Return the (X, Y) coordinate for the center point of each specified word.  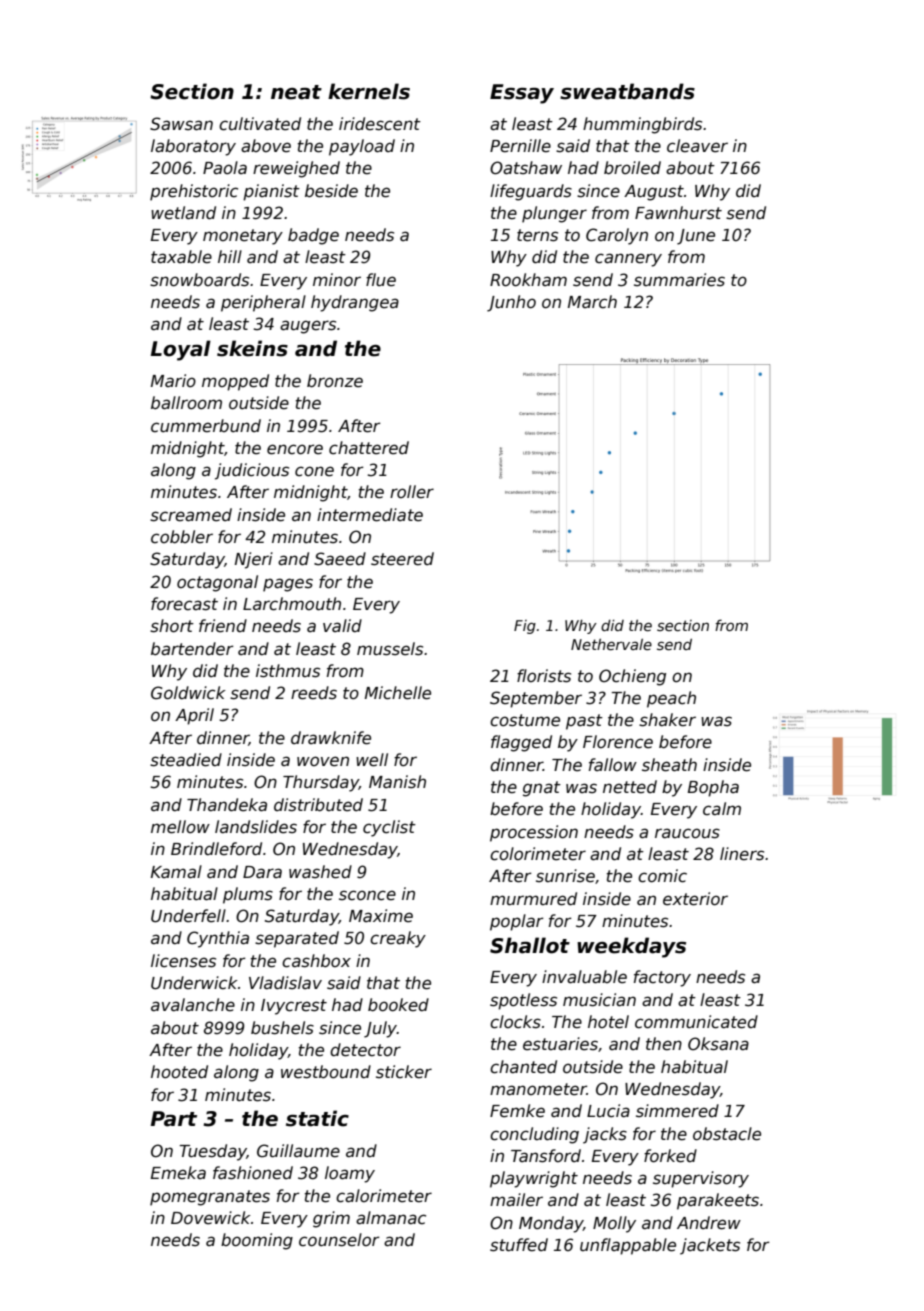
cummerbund (206, 426)
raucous (687, 833)
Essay (522, 94)
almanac (391, 1218)
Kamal (176, 872)
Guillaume (298, 1151)
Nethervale (611, 644)
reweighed (296, 169)
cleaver (697, 146)
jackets (710, 1246)
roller (412, 492)
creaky (398, 939)
